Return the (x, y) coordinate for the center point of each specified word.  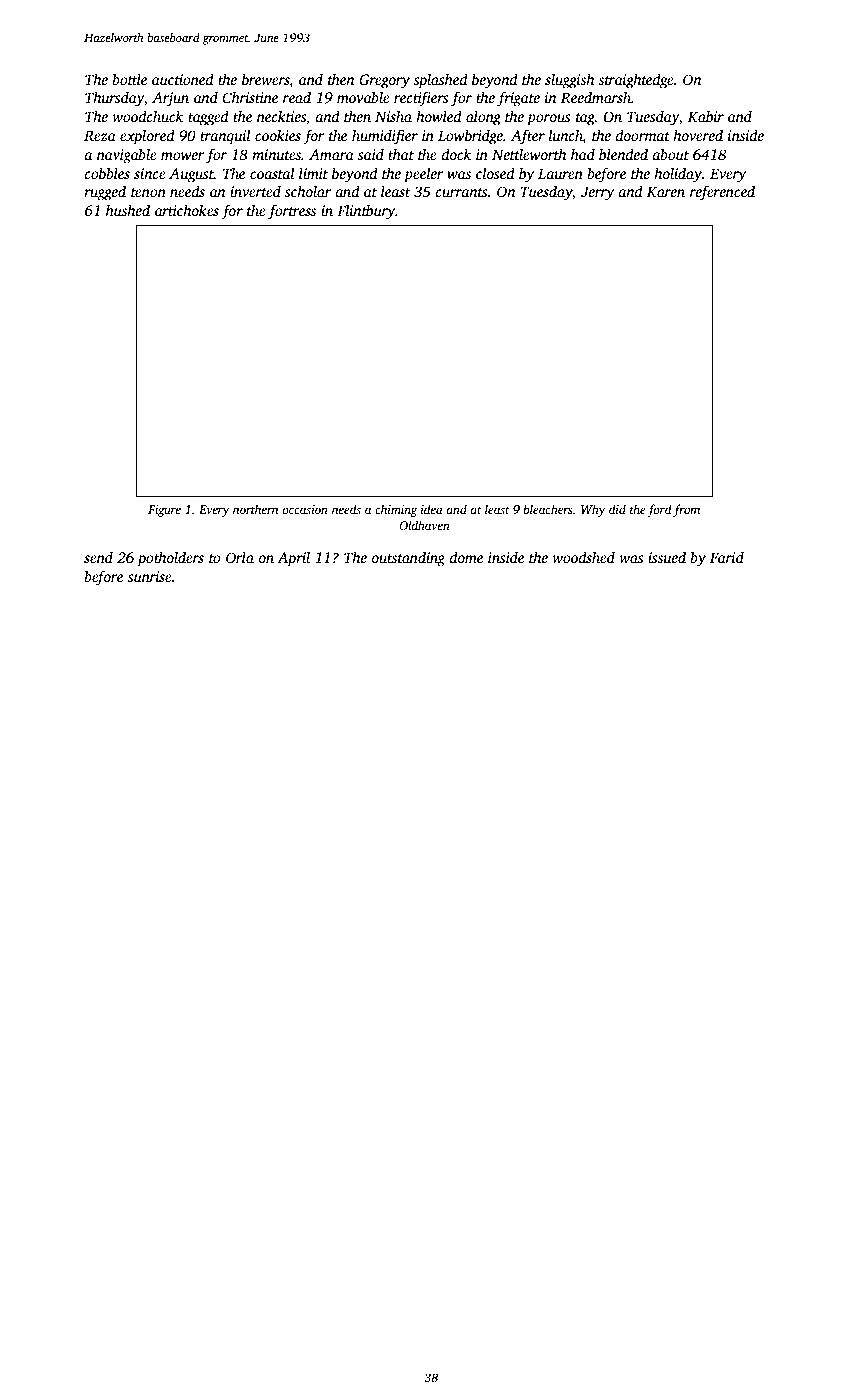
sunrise (150, 576)
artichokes (187, 210)
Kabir (706, 116)
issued (667, 557)
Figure (164, 511)
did (617, 509)
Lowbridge (470, 137)
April (293, 559)
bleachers (548, 509)
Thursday (114, 99)
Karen (666, 191)
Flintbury (366, 212)
